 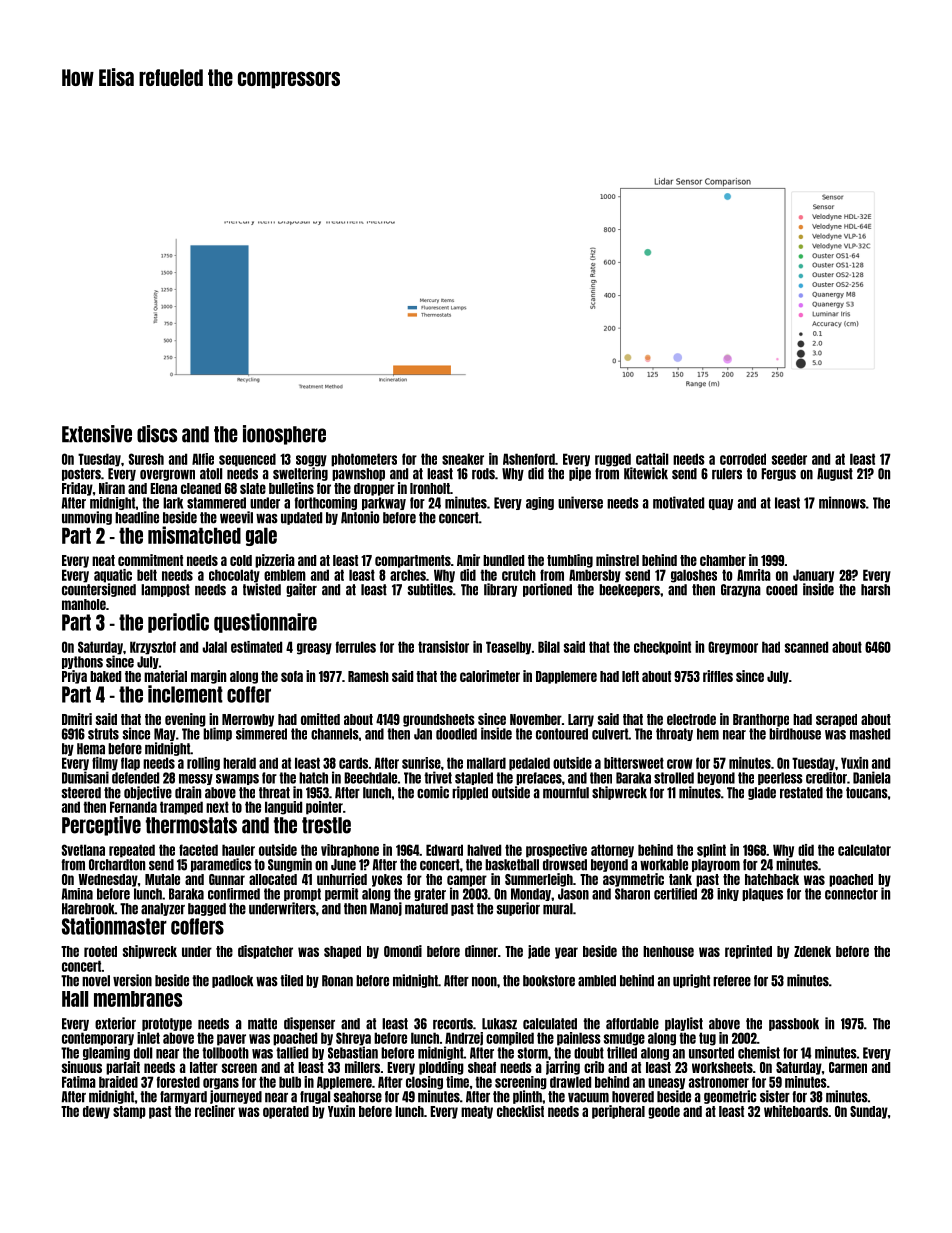 What do you see at coordinates (566, 793) in the page?
I see `mournful` at bounding box center [566, 793].
